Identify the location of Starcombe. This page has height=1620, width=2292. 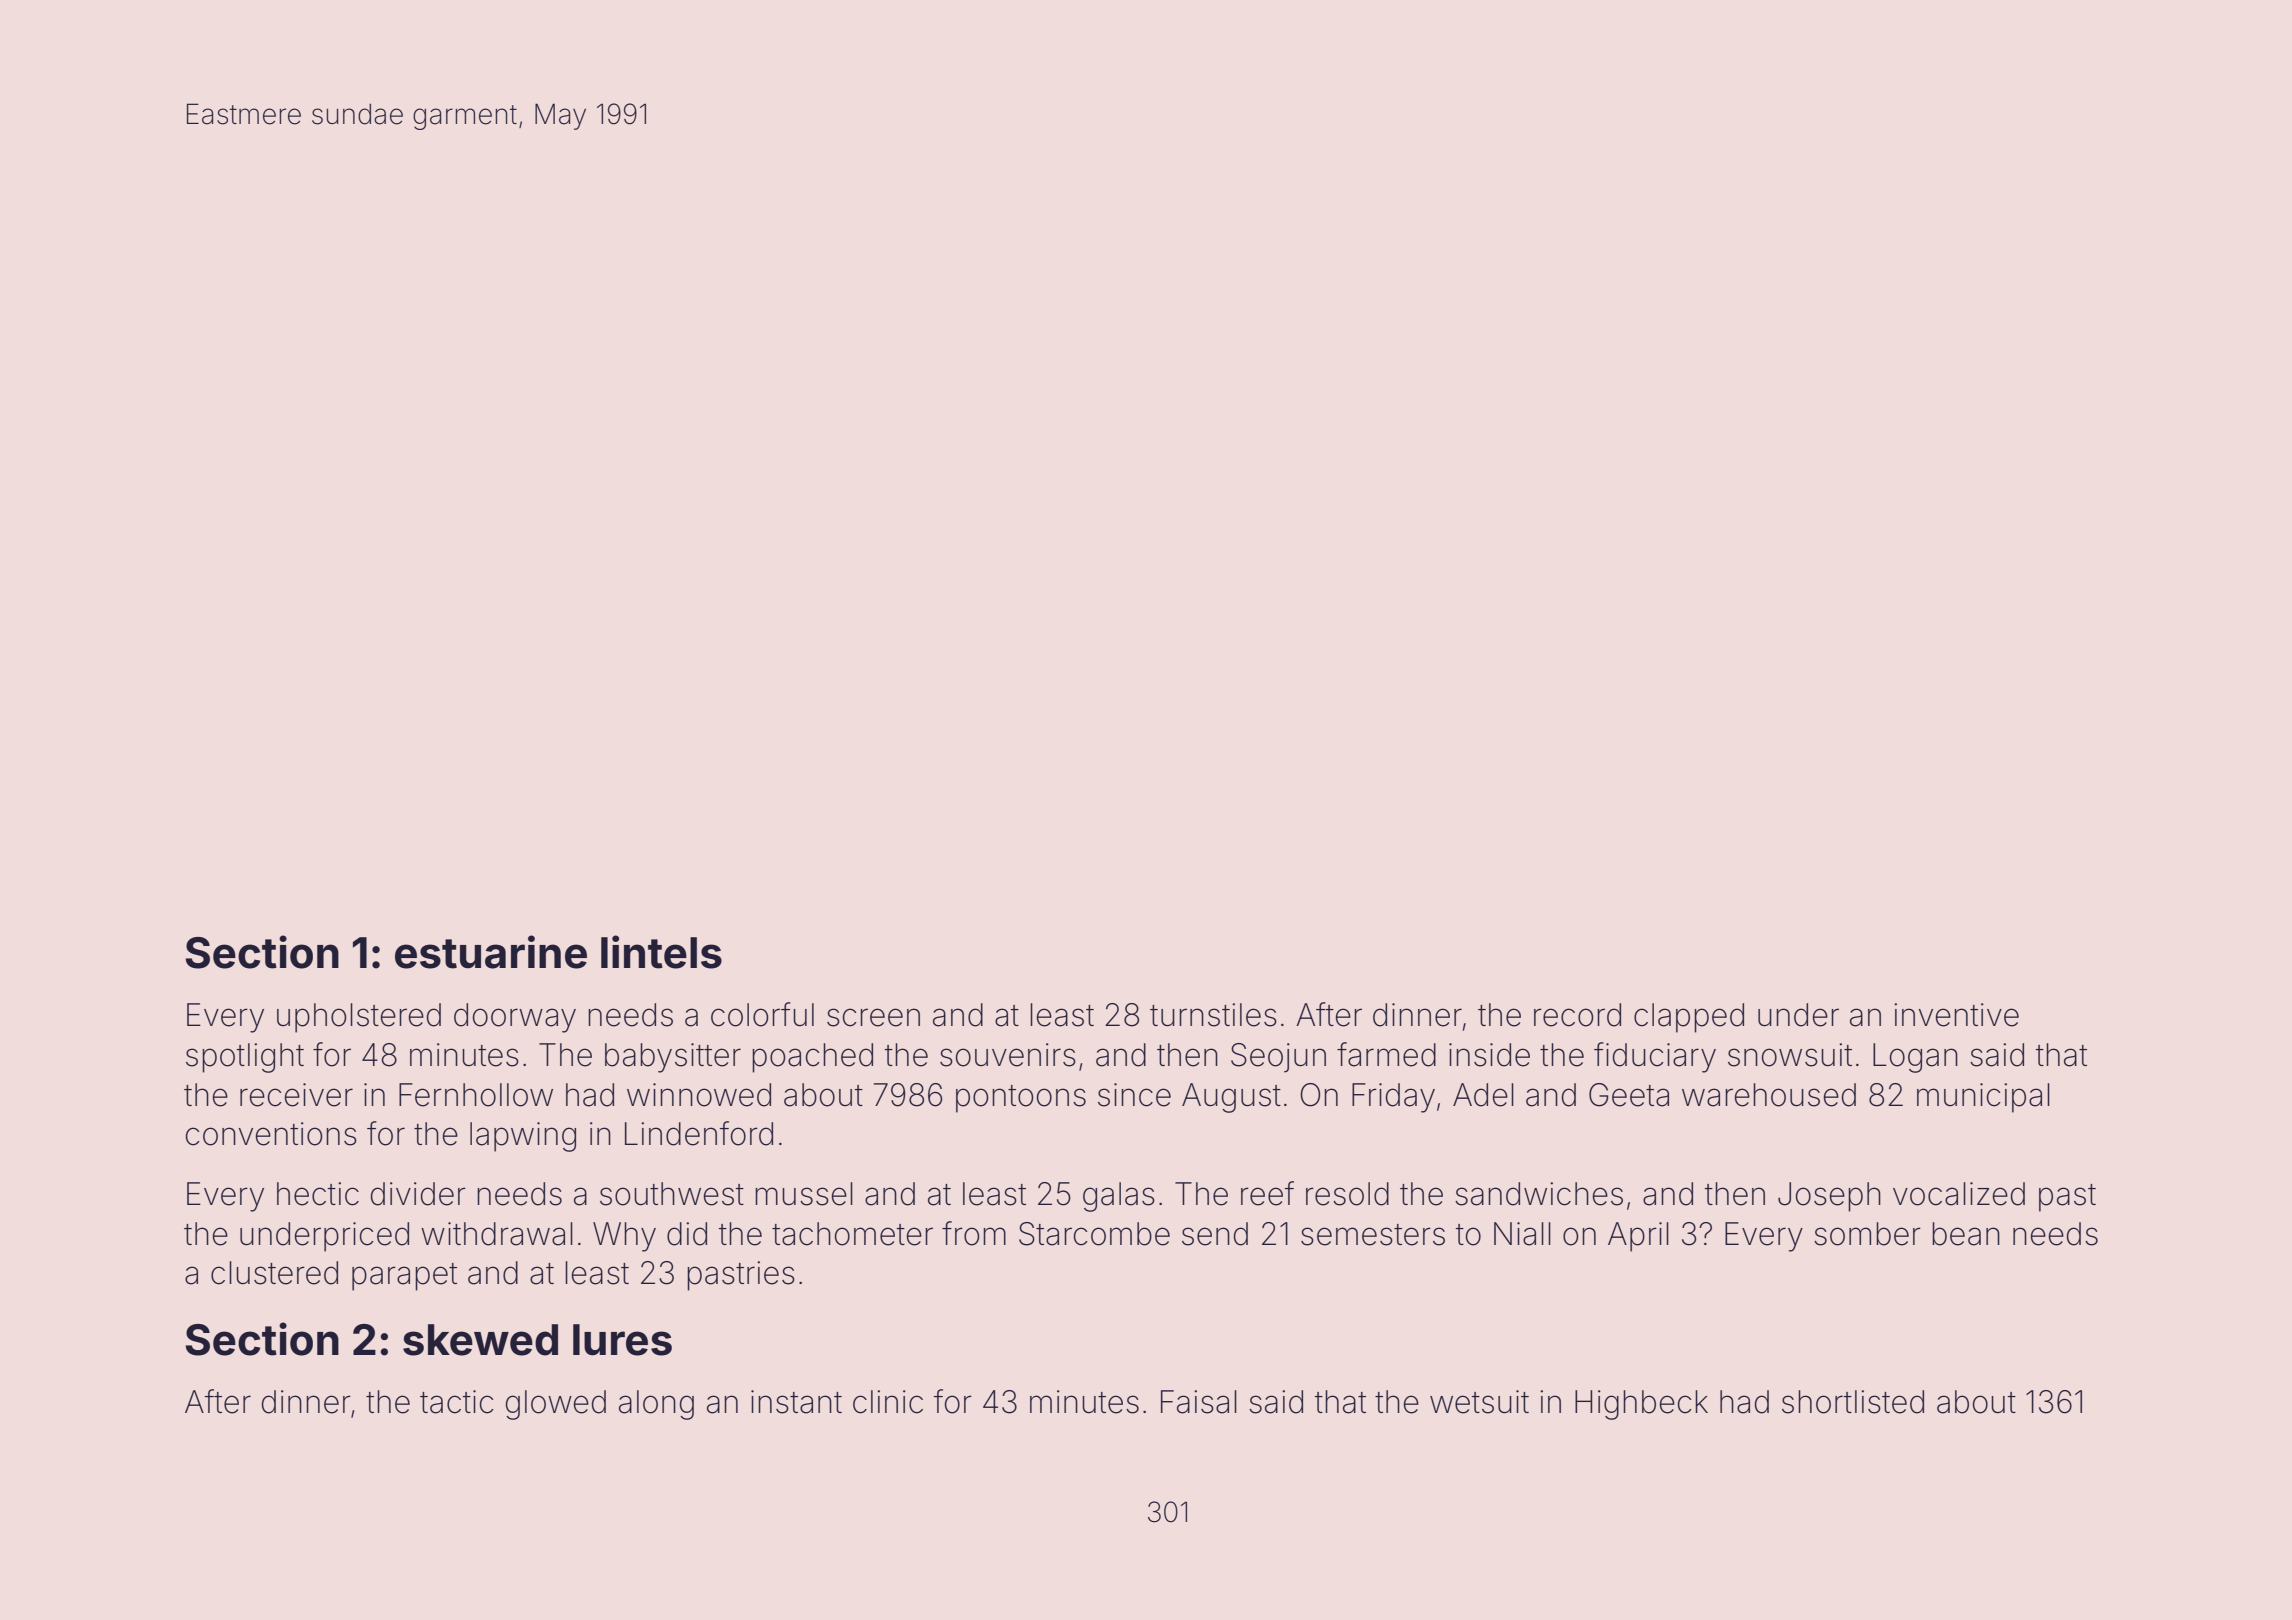
(1094, 1234).
